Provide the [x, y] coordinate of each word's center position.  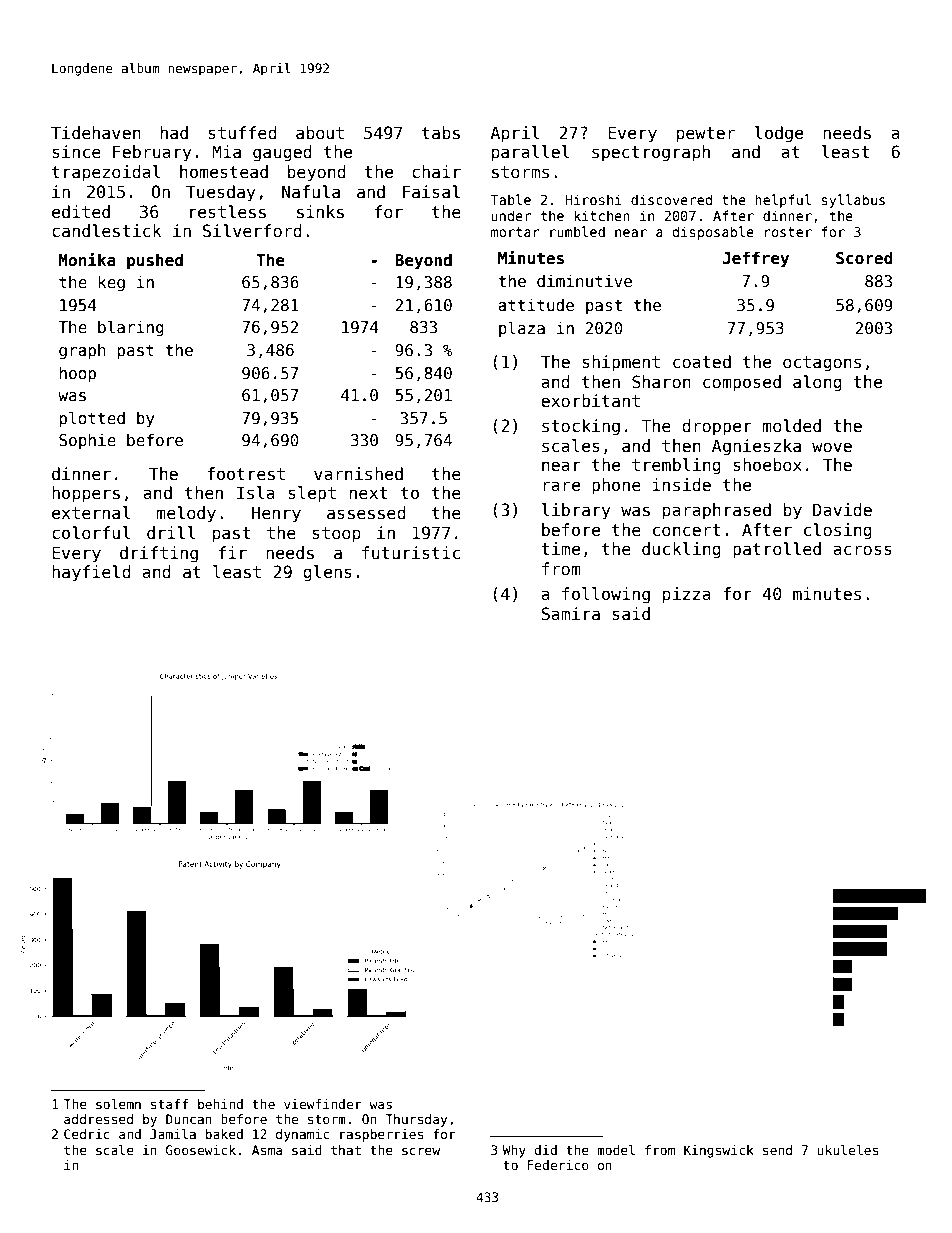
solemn [118, 1104]
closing [838, 531]
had [174, 133]
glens [327, 573]
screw [421, 1151]
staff [169, 1104]
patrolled [777, 550]
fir [233, 552]
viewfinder [323, 1104]
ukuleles [848, 1150]
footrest [246, 474]
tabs [441, 133]
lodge [779, 134]
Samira [570, 614]
